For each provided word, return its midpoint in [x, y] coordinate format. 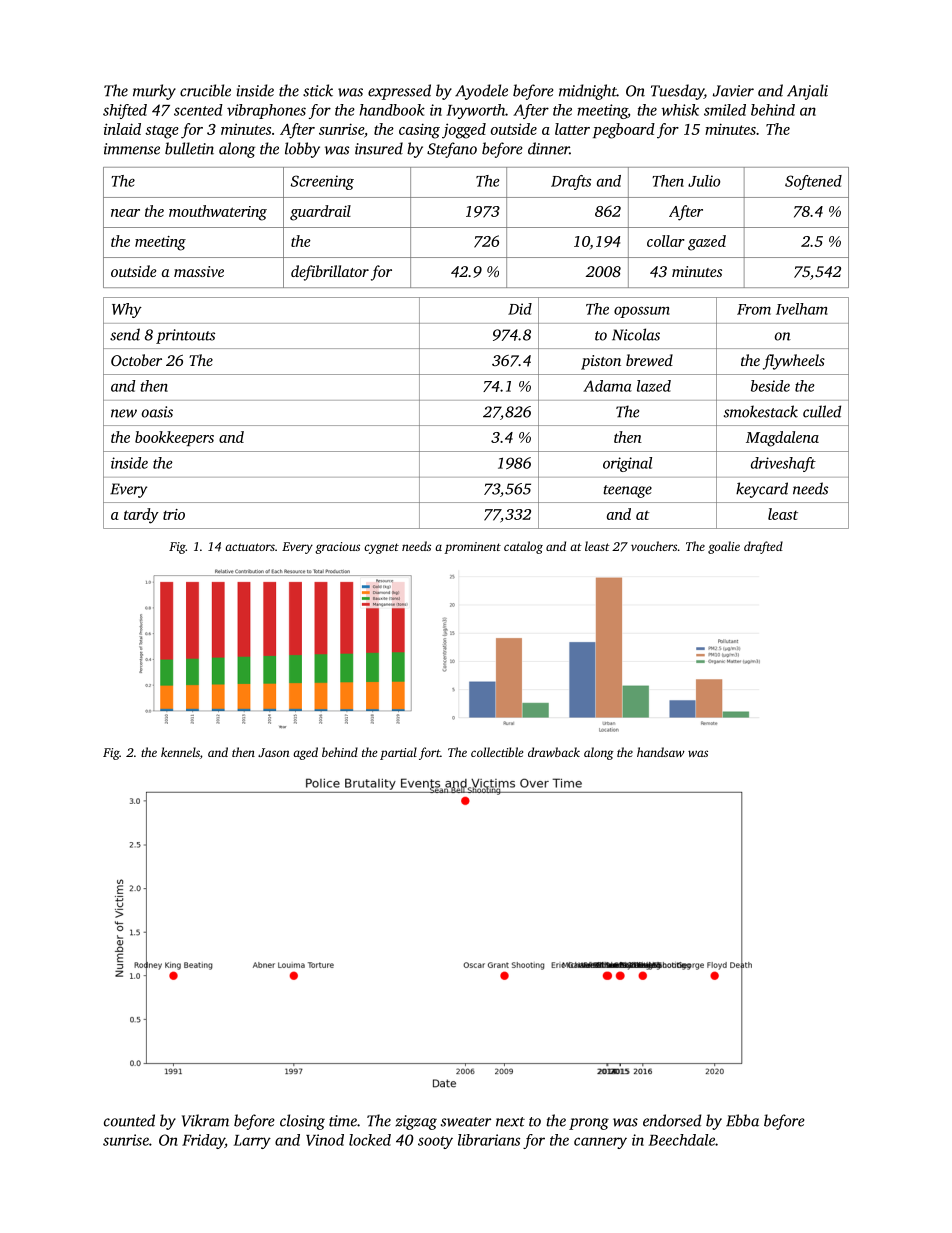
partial [398, 753]
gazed [707, 243]
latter [572, 129]
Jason [274, 752]
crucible [205, 90]
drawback [554, 752]
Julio [704, 181]
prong [589, 1124]
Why [127, 310]
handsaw [661, 752]
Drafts [571, 182]
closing [302, 1122]
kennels [180, 752]
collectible [497, 752]
